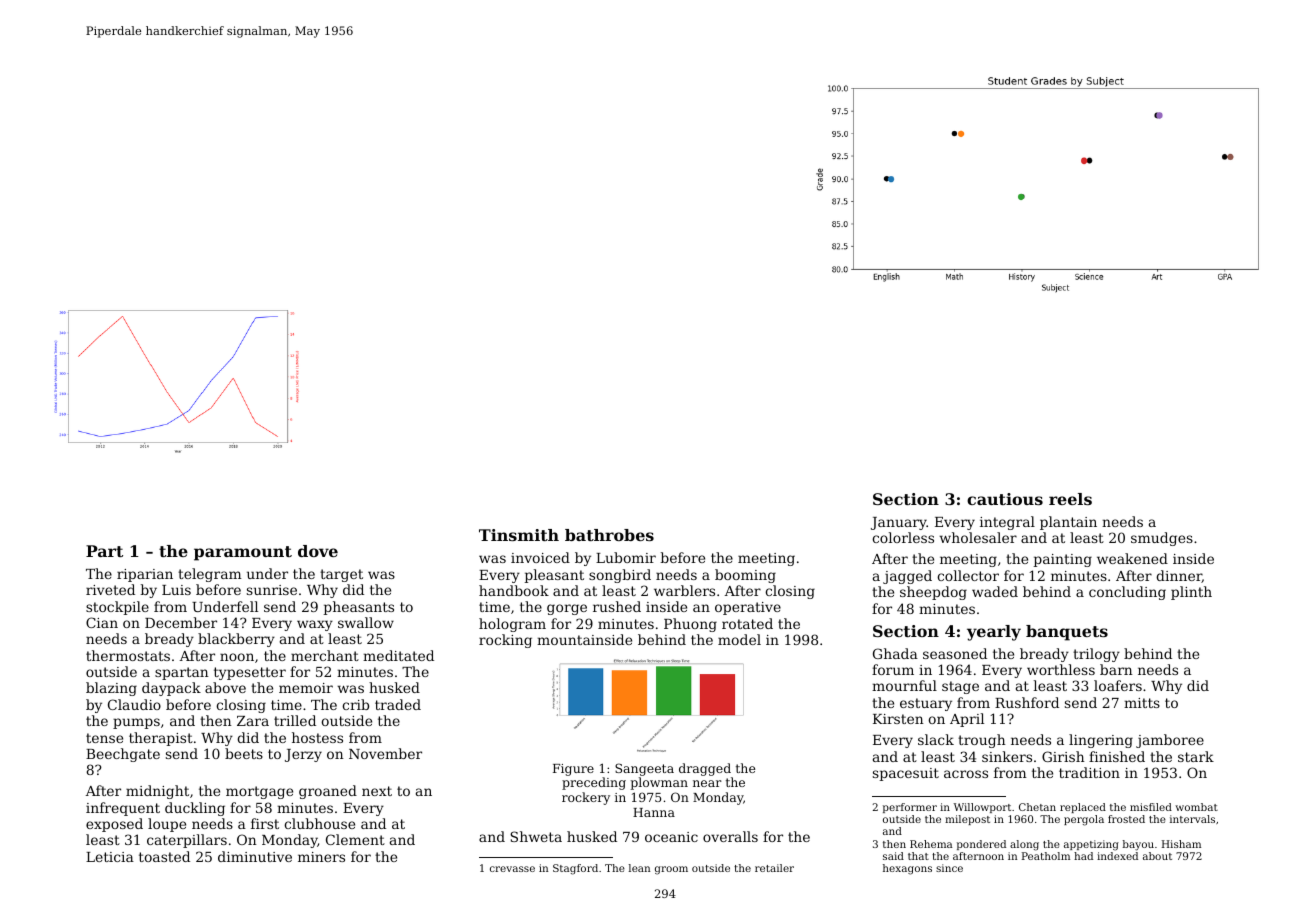 The height and width of the screenshot is (924, 1308). What do you see at coordinates (1096, 655) in the screenshot?
I see `trilogy` at bounding box center [1096, 655].
